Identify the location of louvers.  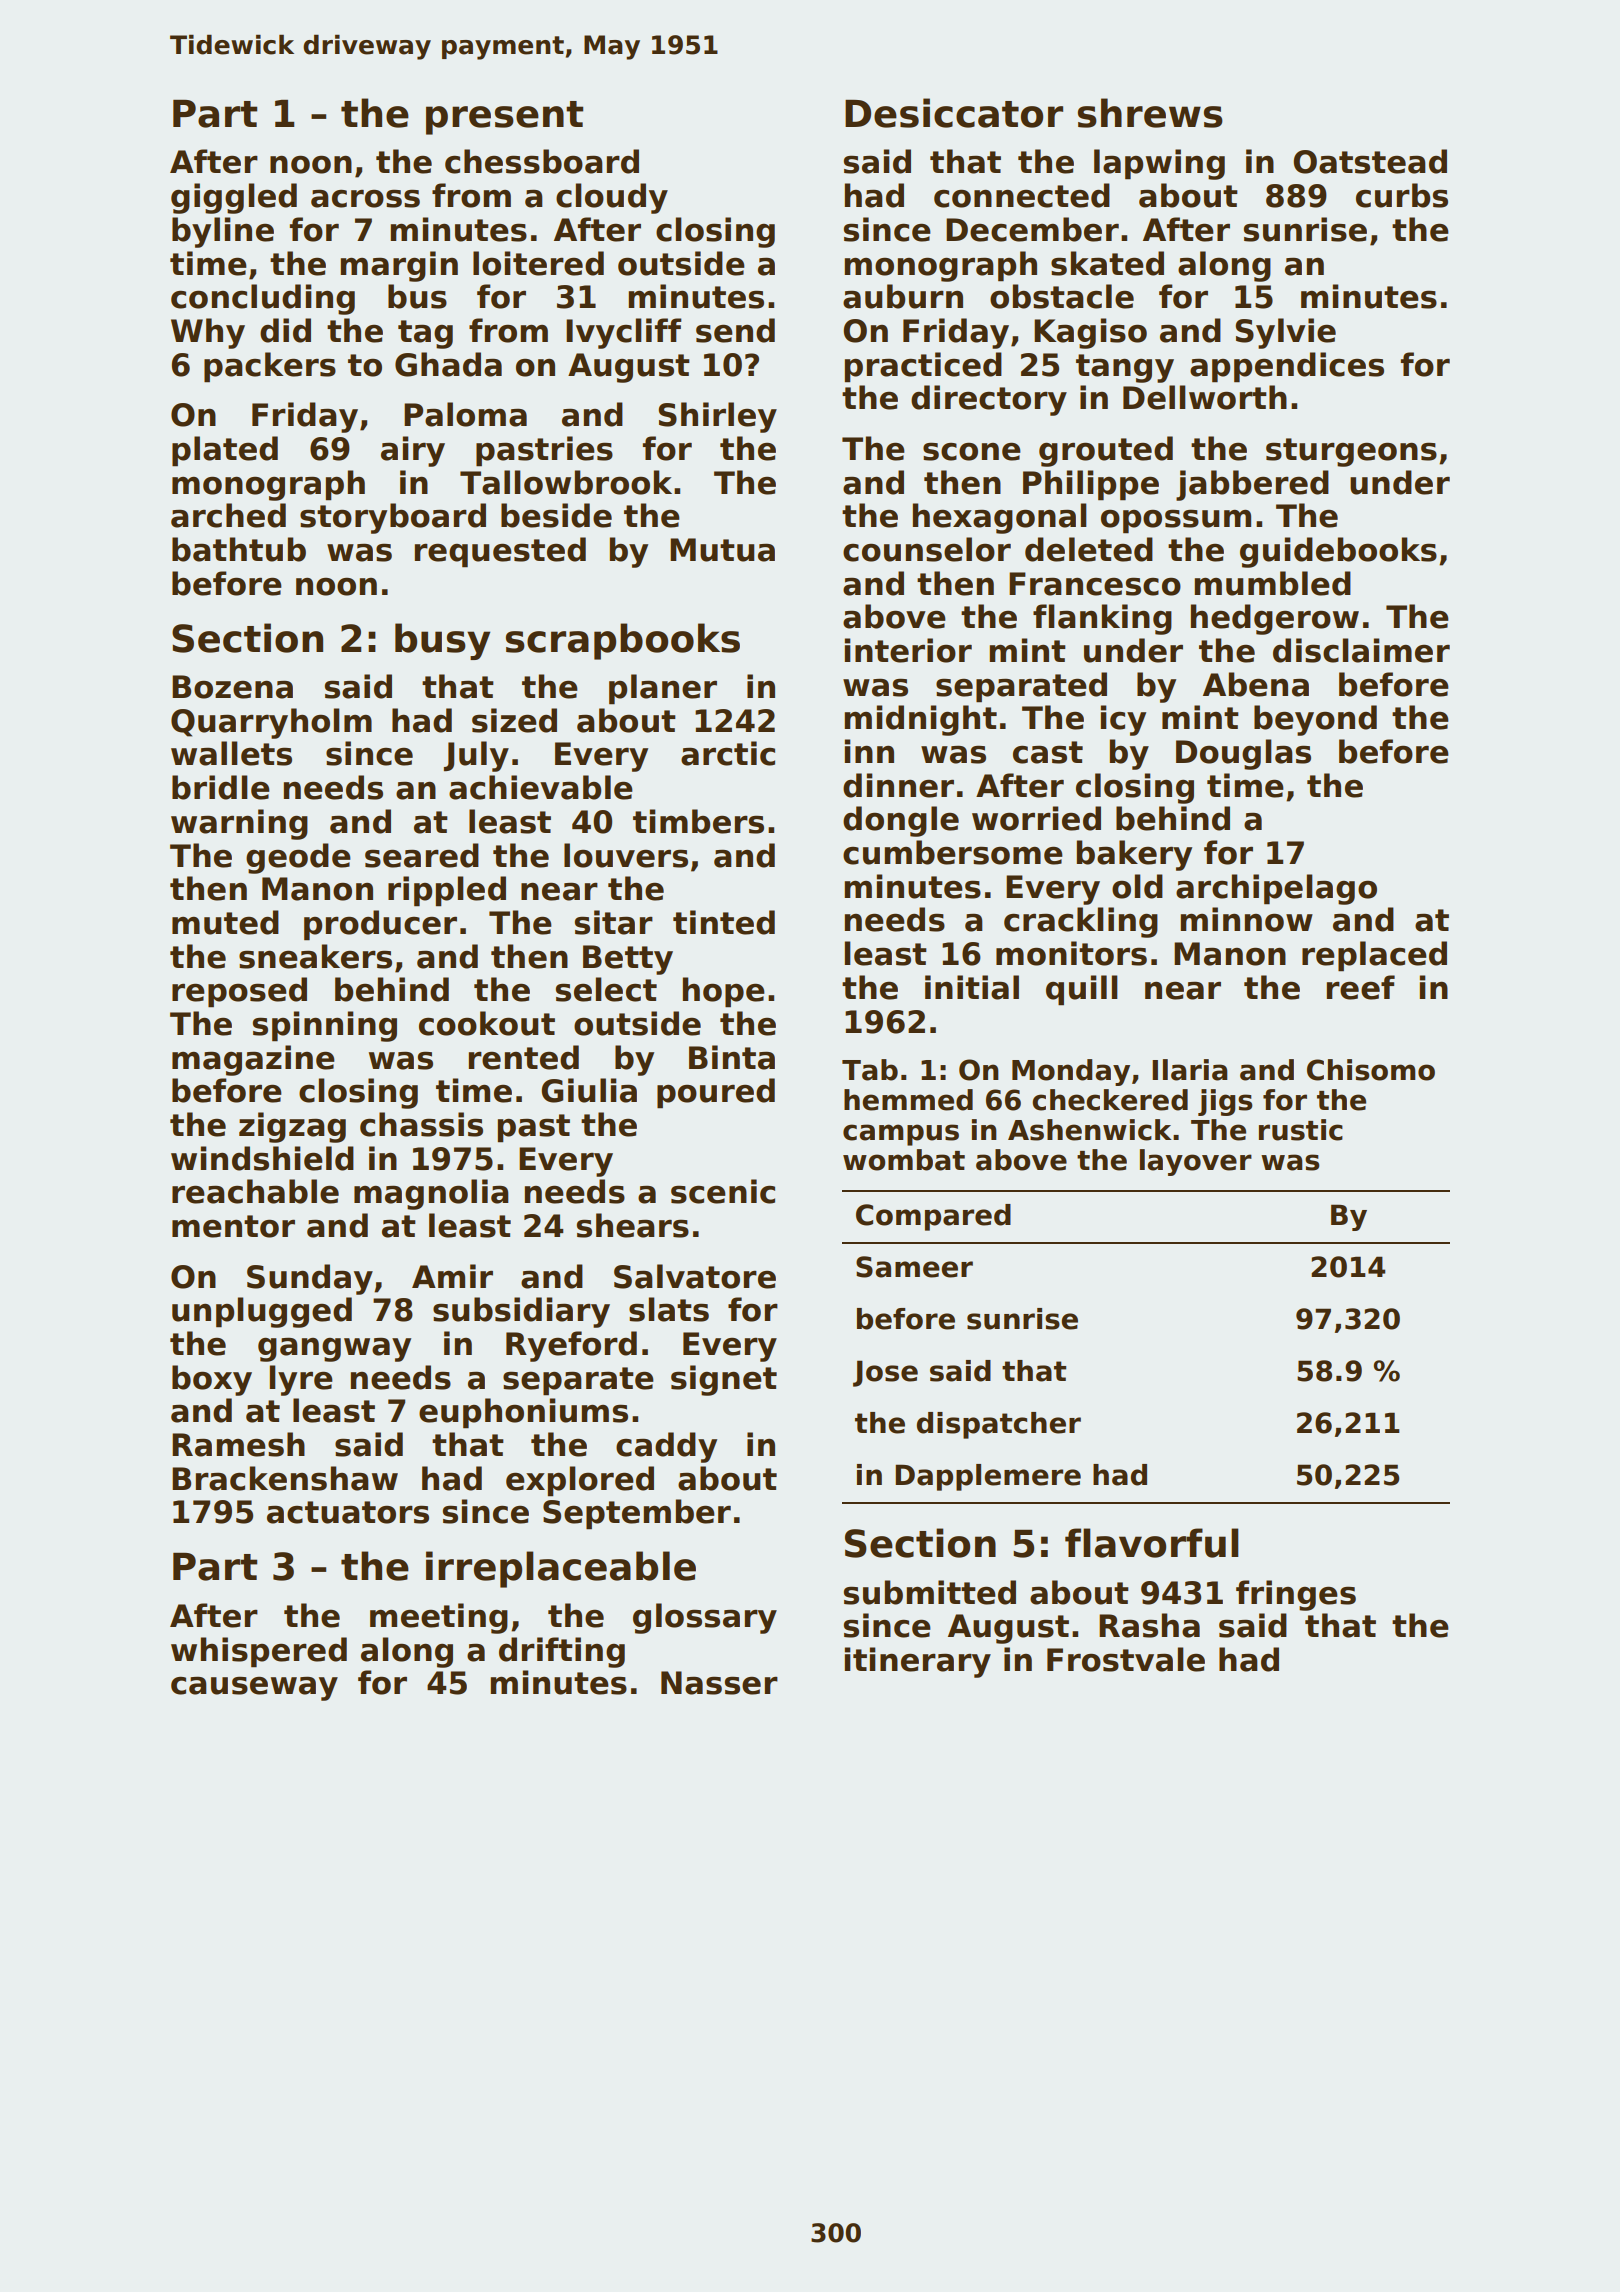
(626, 855).
